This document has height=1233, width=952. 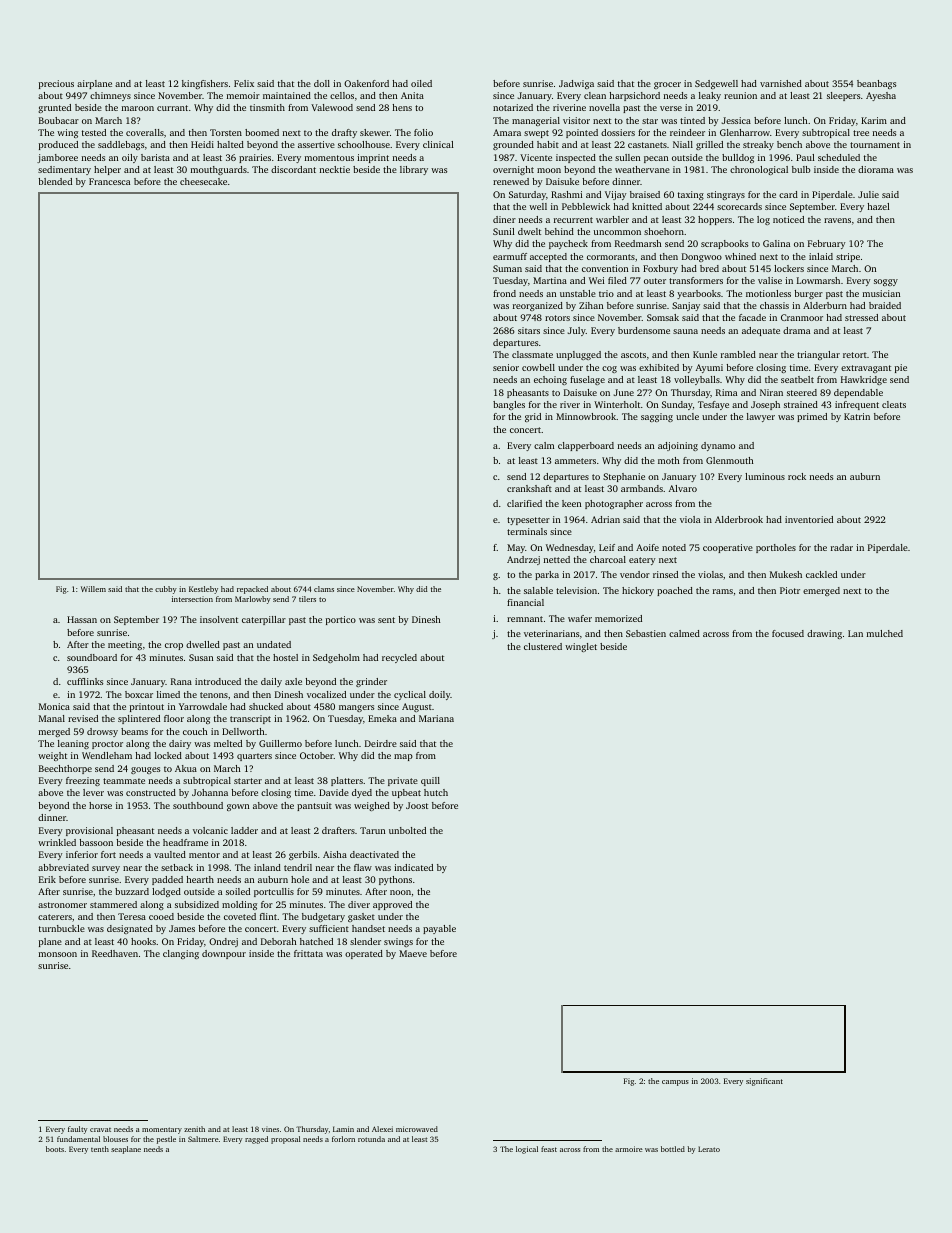 What do you see at coordinates (55, 181) in the document?
I see `blended` at bounding box center [55, 181].
